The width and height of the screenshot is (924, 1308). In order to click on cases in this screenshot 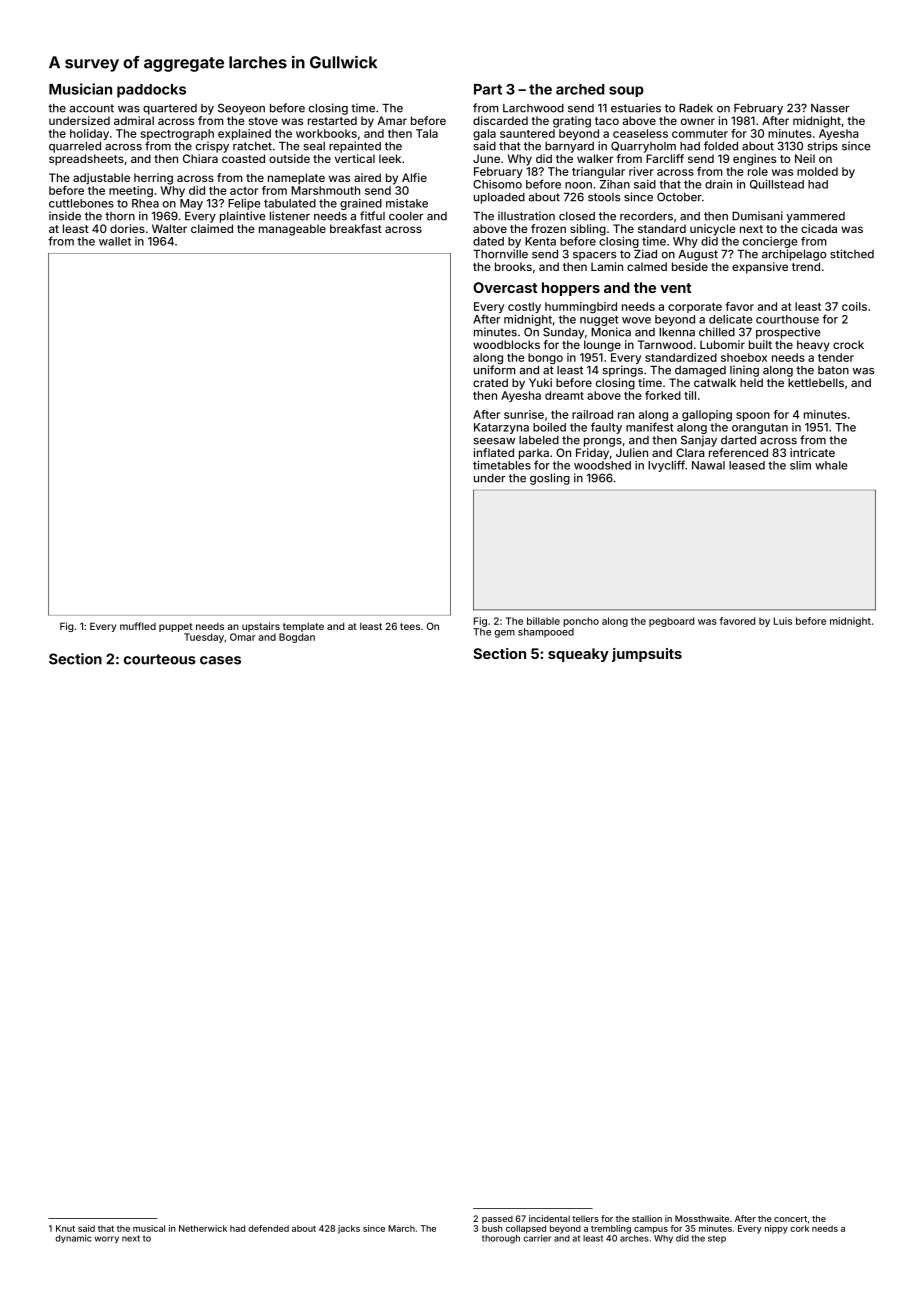, I will do `click(220, 660)`.
